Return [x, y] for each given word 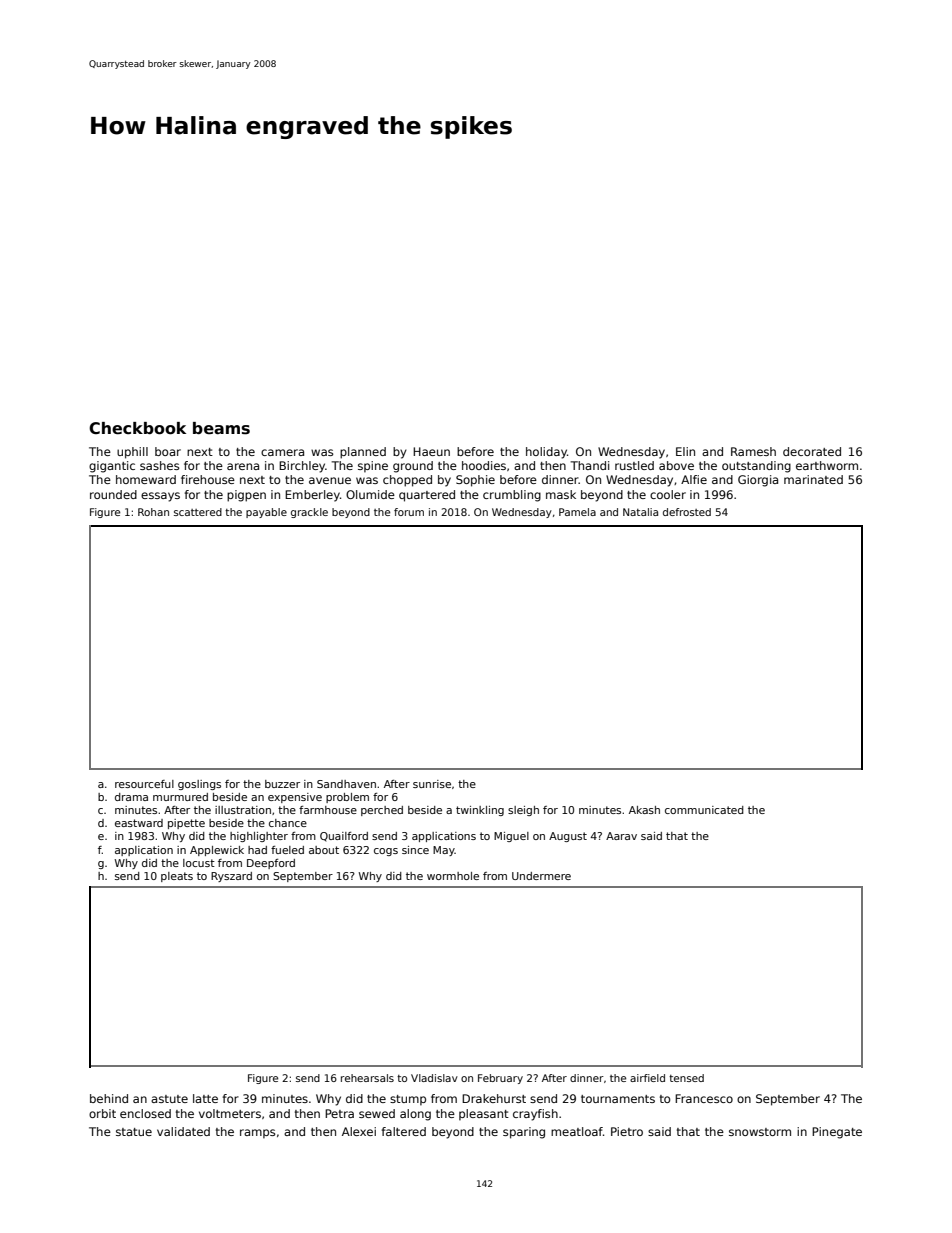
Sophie [475, 481]
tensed [686, 1078]
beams [221, 428]
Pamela [577, 512]
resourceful [144, 784]
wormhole [453, 876]
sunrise [432, 784]
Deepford [271, 864]
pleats [177, 877]
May [444, 851]
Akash [644, 810]
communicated [704, 810]
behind [109, 1098]
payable [266, 513]
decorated [812, 451]
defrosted [687, 512]
